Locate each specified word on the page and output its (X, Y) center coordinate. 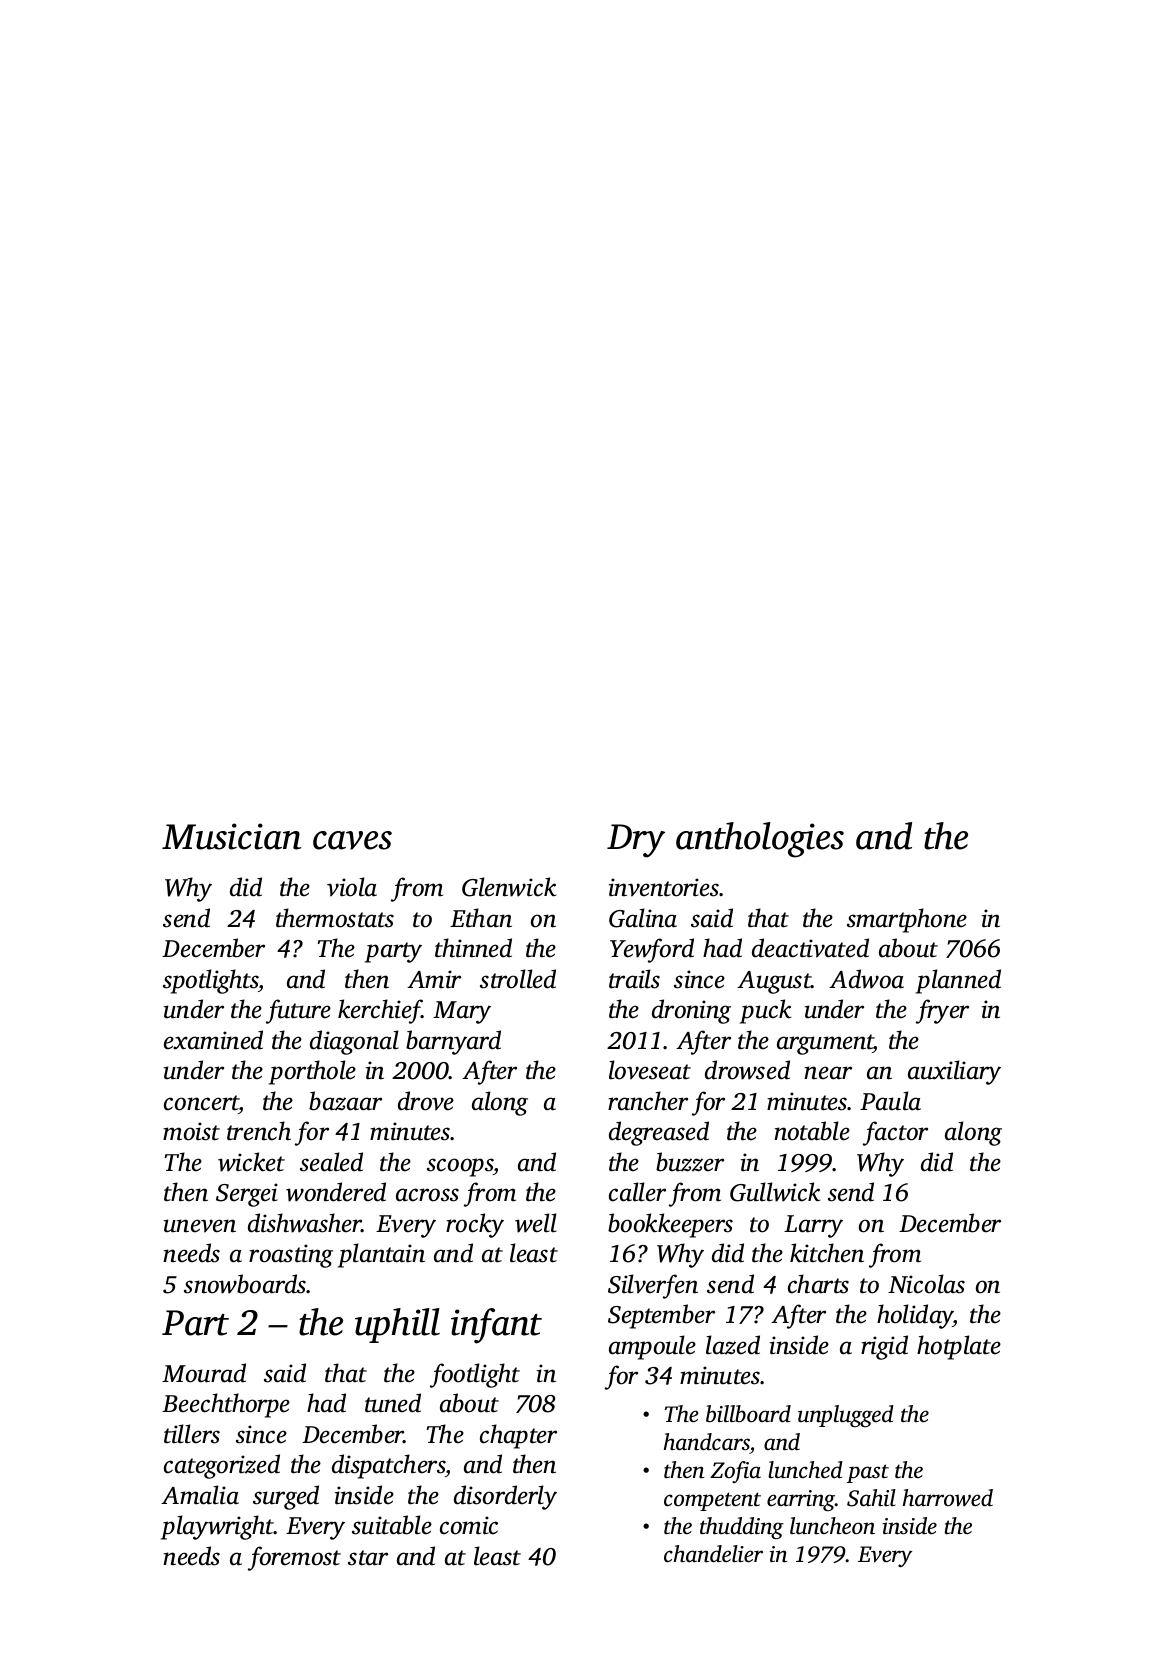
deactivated (810, 948)
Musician (231, 836)
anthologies (760, 840)
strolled (518, 979)
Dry (636, 841)
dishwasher (305, 1223)
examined (213, 1040)
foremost (294, 1558)
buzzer (690, 1162)
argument (825, 1044)
